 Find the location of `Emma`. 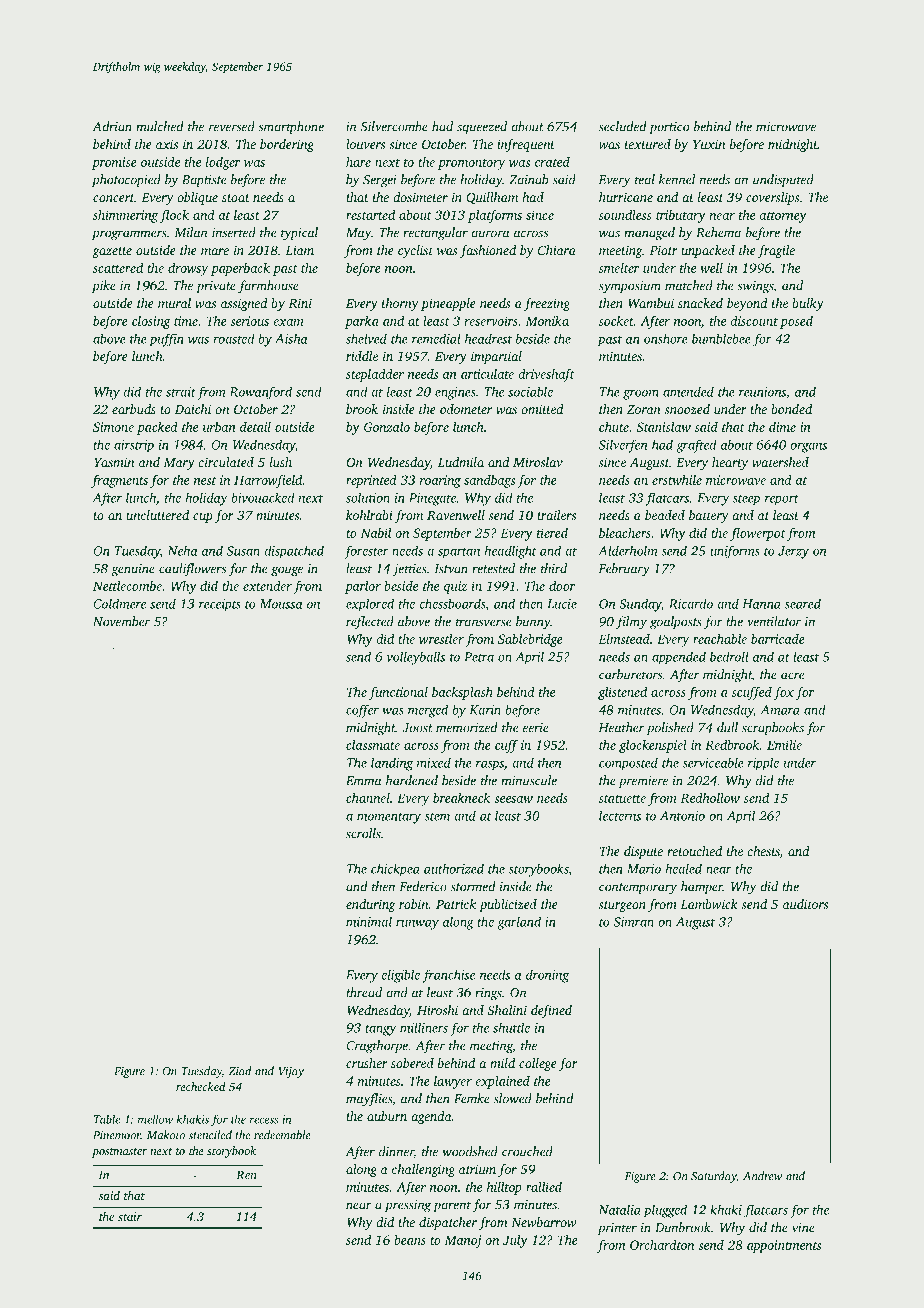

Emma is located at coordinates (364, 781).
